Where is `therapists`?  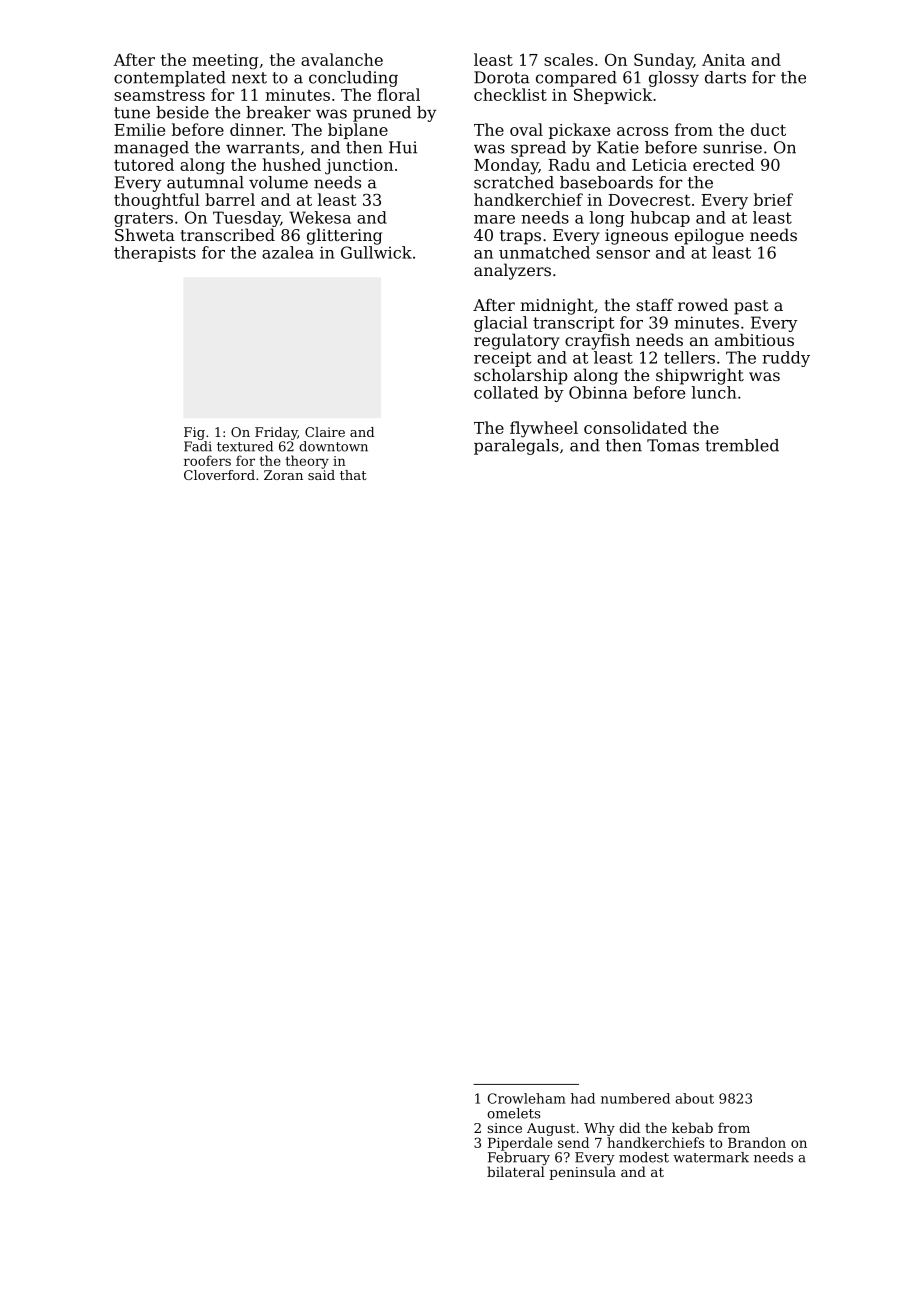 therapists is located at coordinates (155, 254).
